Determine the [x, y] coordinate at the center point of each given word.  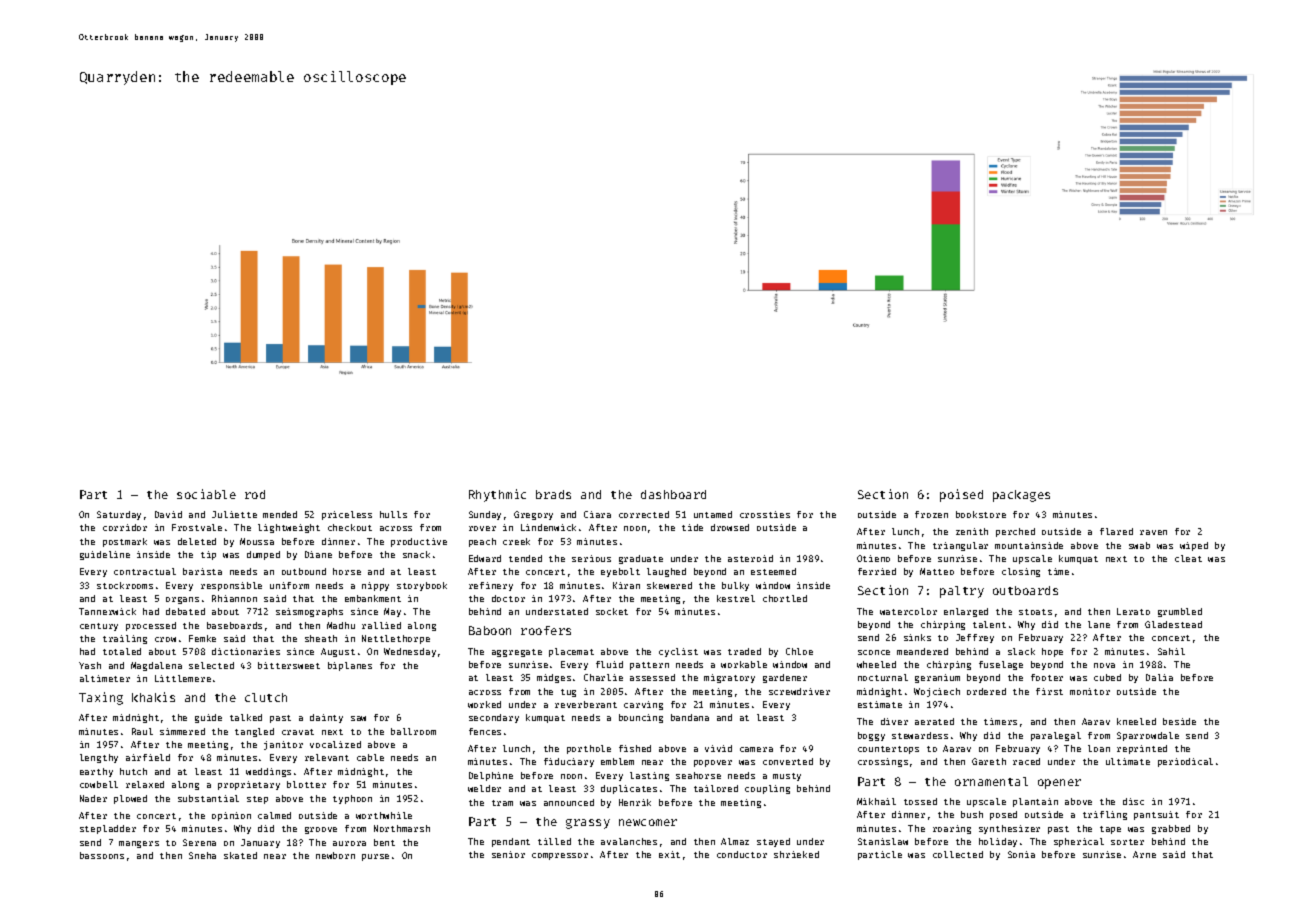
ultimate [1128, 761]
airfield [148, 757]
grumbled [1180, 612]
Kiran [626, 585]
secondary [494, 718]
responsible [231, 586]
